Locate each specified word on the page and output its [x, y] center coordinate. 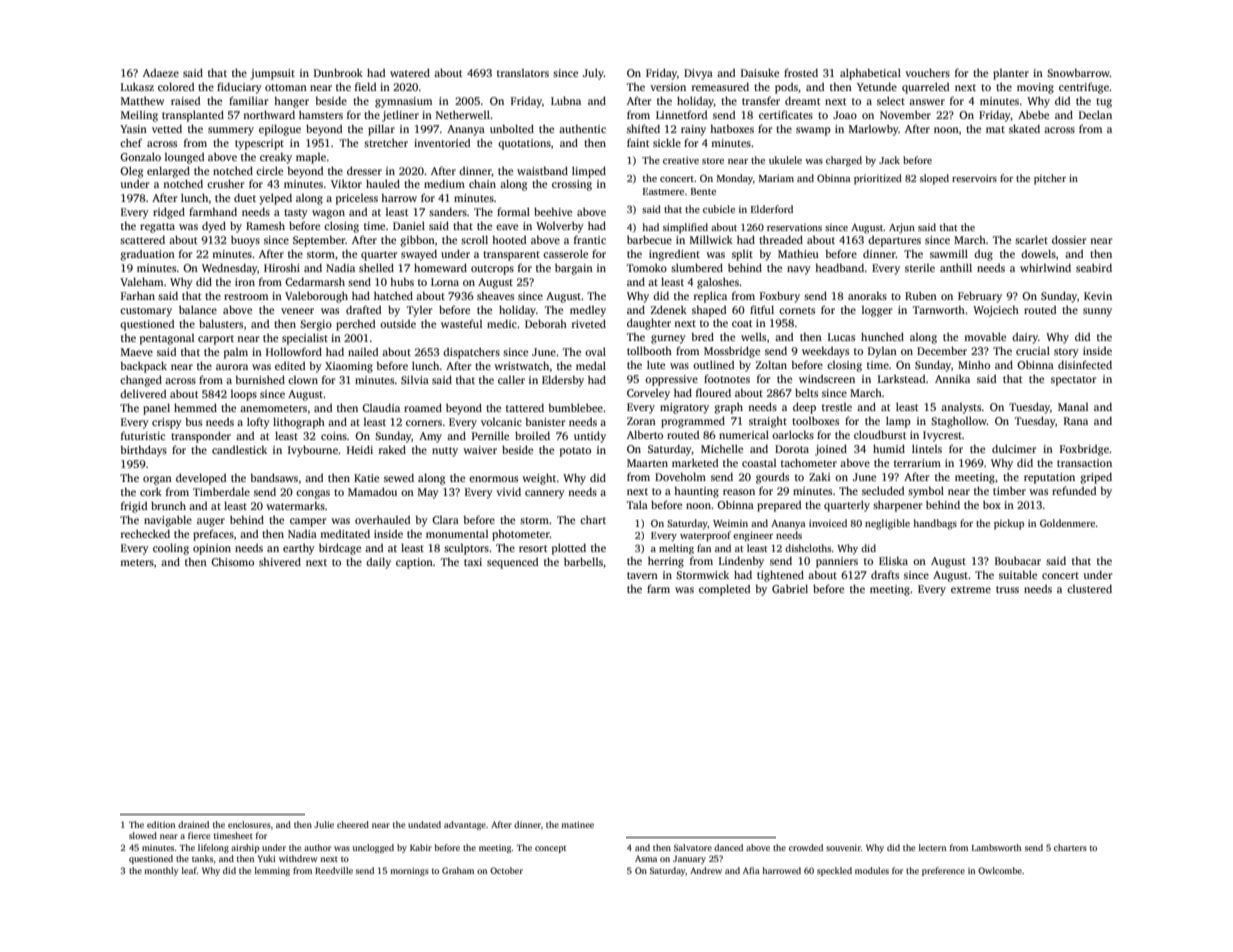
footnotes [727, 378]
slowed [143, 835]
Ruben [921, 295]
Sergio [316, 325]
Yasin [133, 129]
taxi [473, 562]
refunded [1074, 490]
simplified [685, 228]
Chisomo [232, 561]
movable [985, 336]
